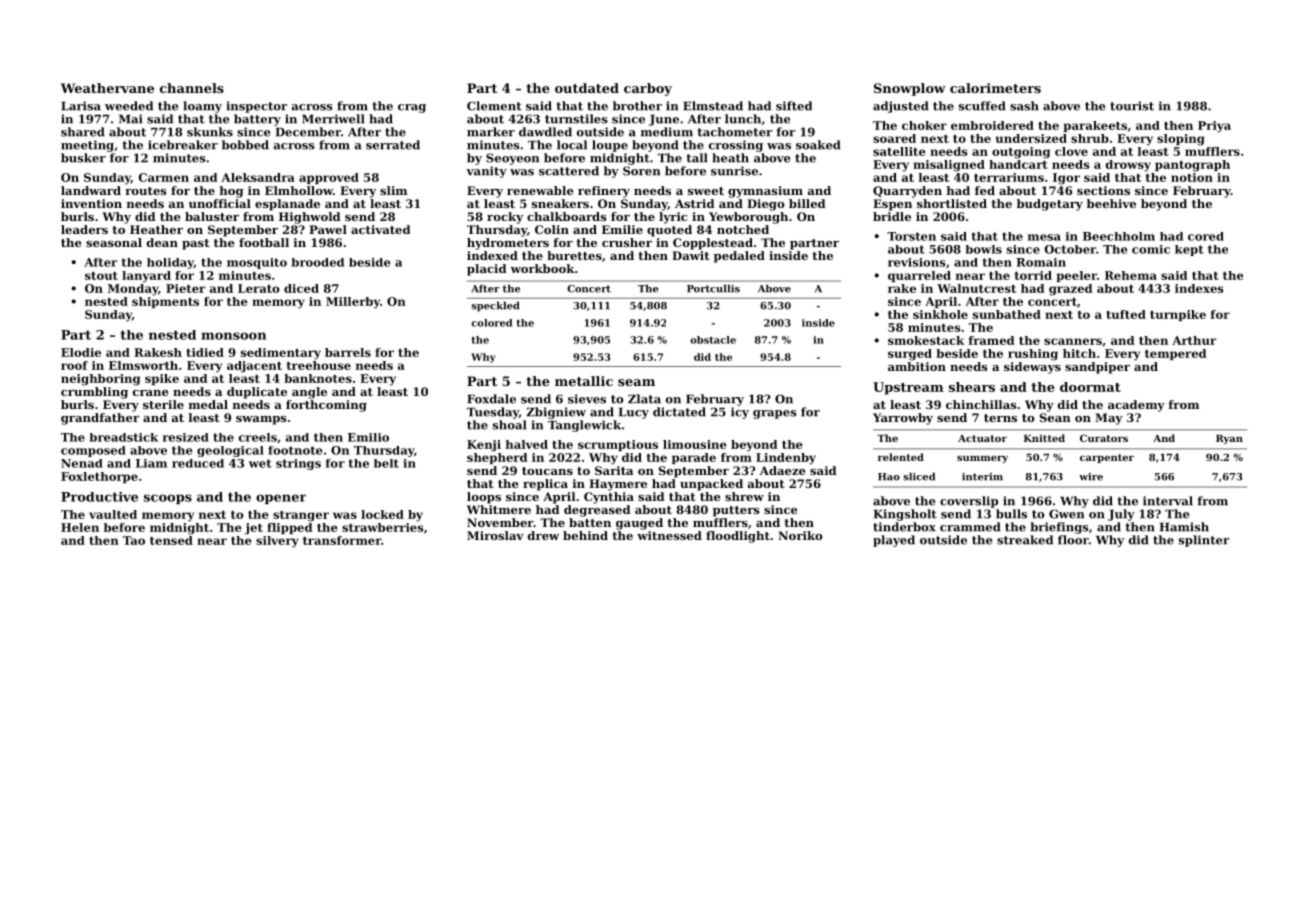  I want to click on drowsy, so click(1128, 166).
